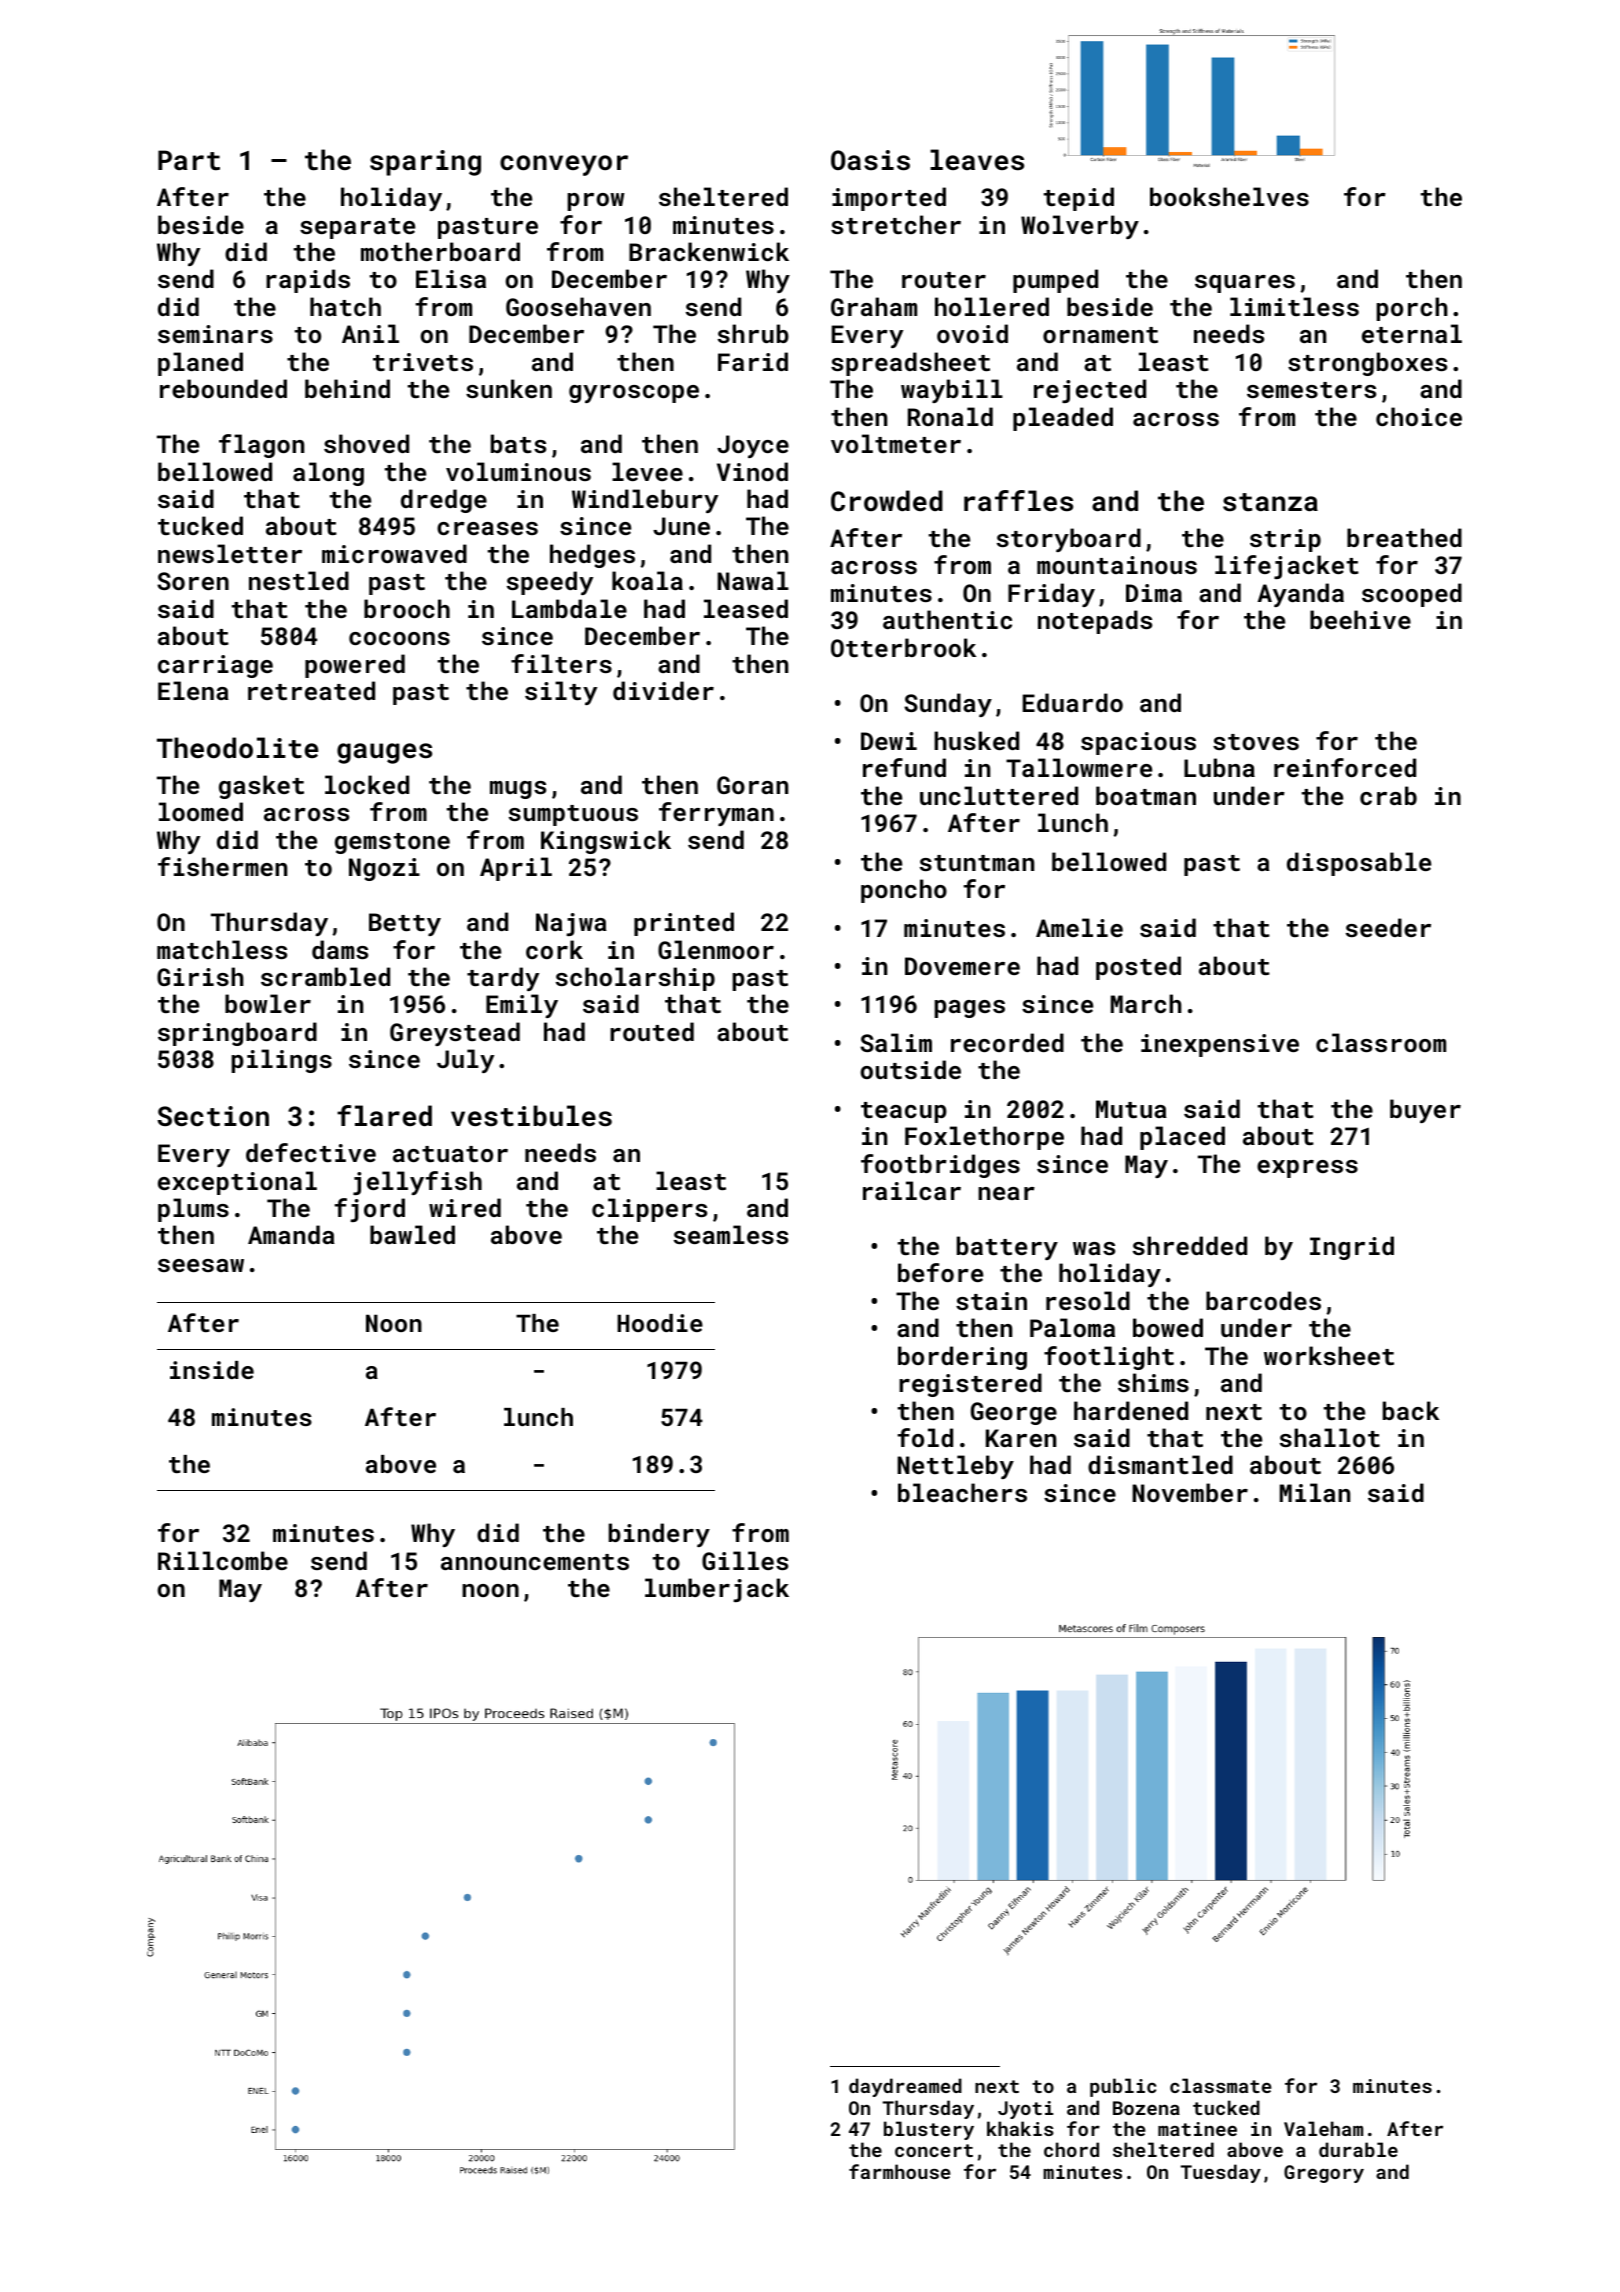 Image resolution: width=1620 pixels, height=2292 pixels. I want to click on Goran, so click(752, 785).
